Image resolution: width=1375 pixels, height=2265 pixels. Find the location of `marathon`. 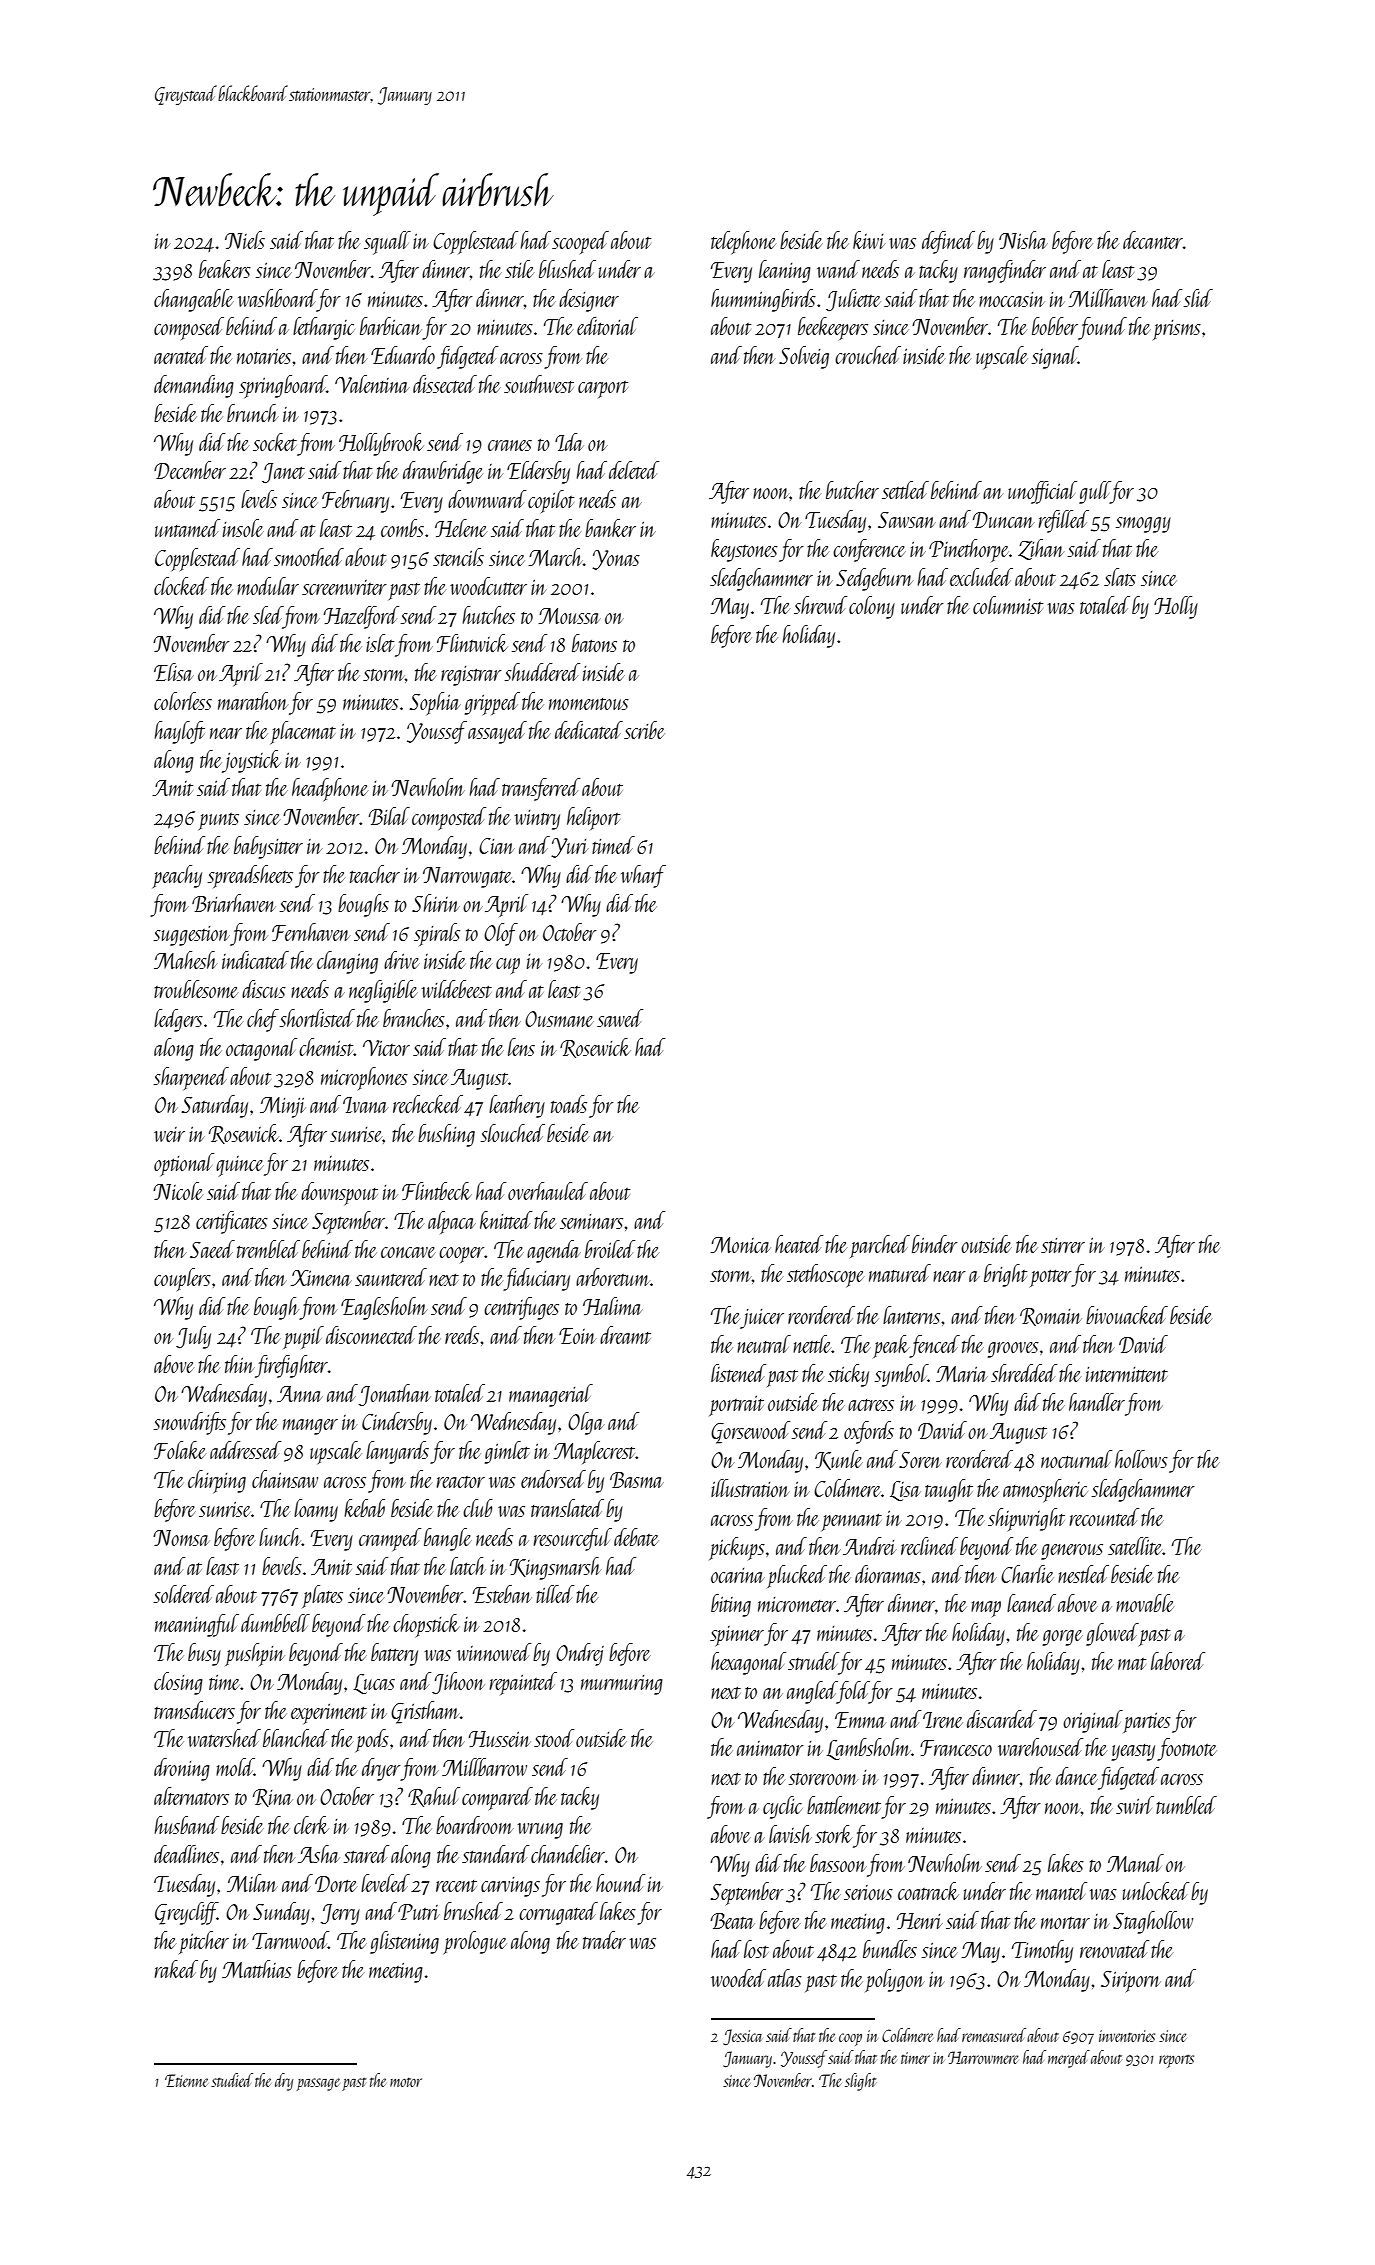

marathon is located at coordinates (253, 701).
